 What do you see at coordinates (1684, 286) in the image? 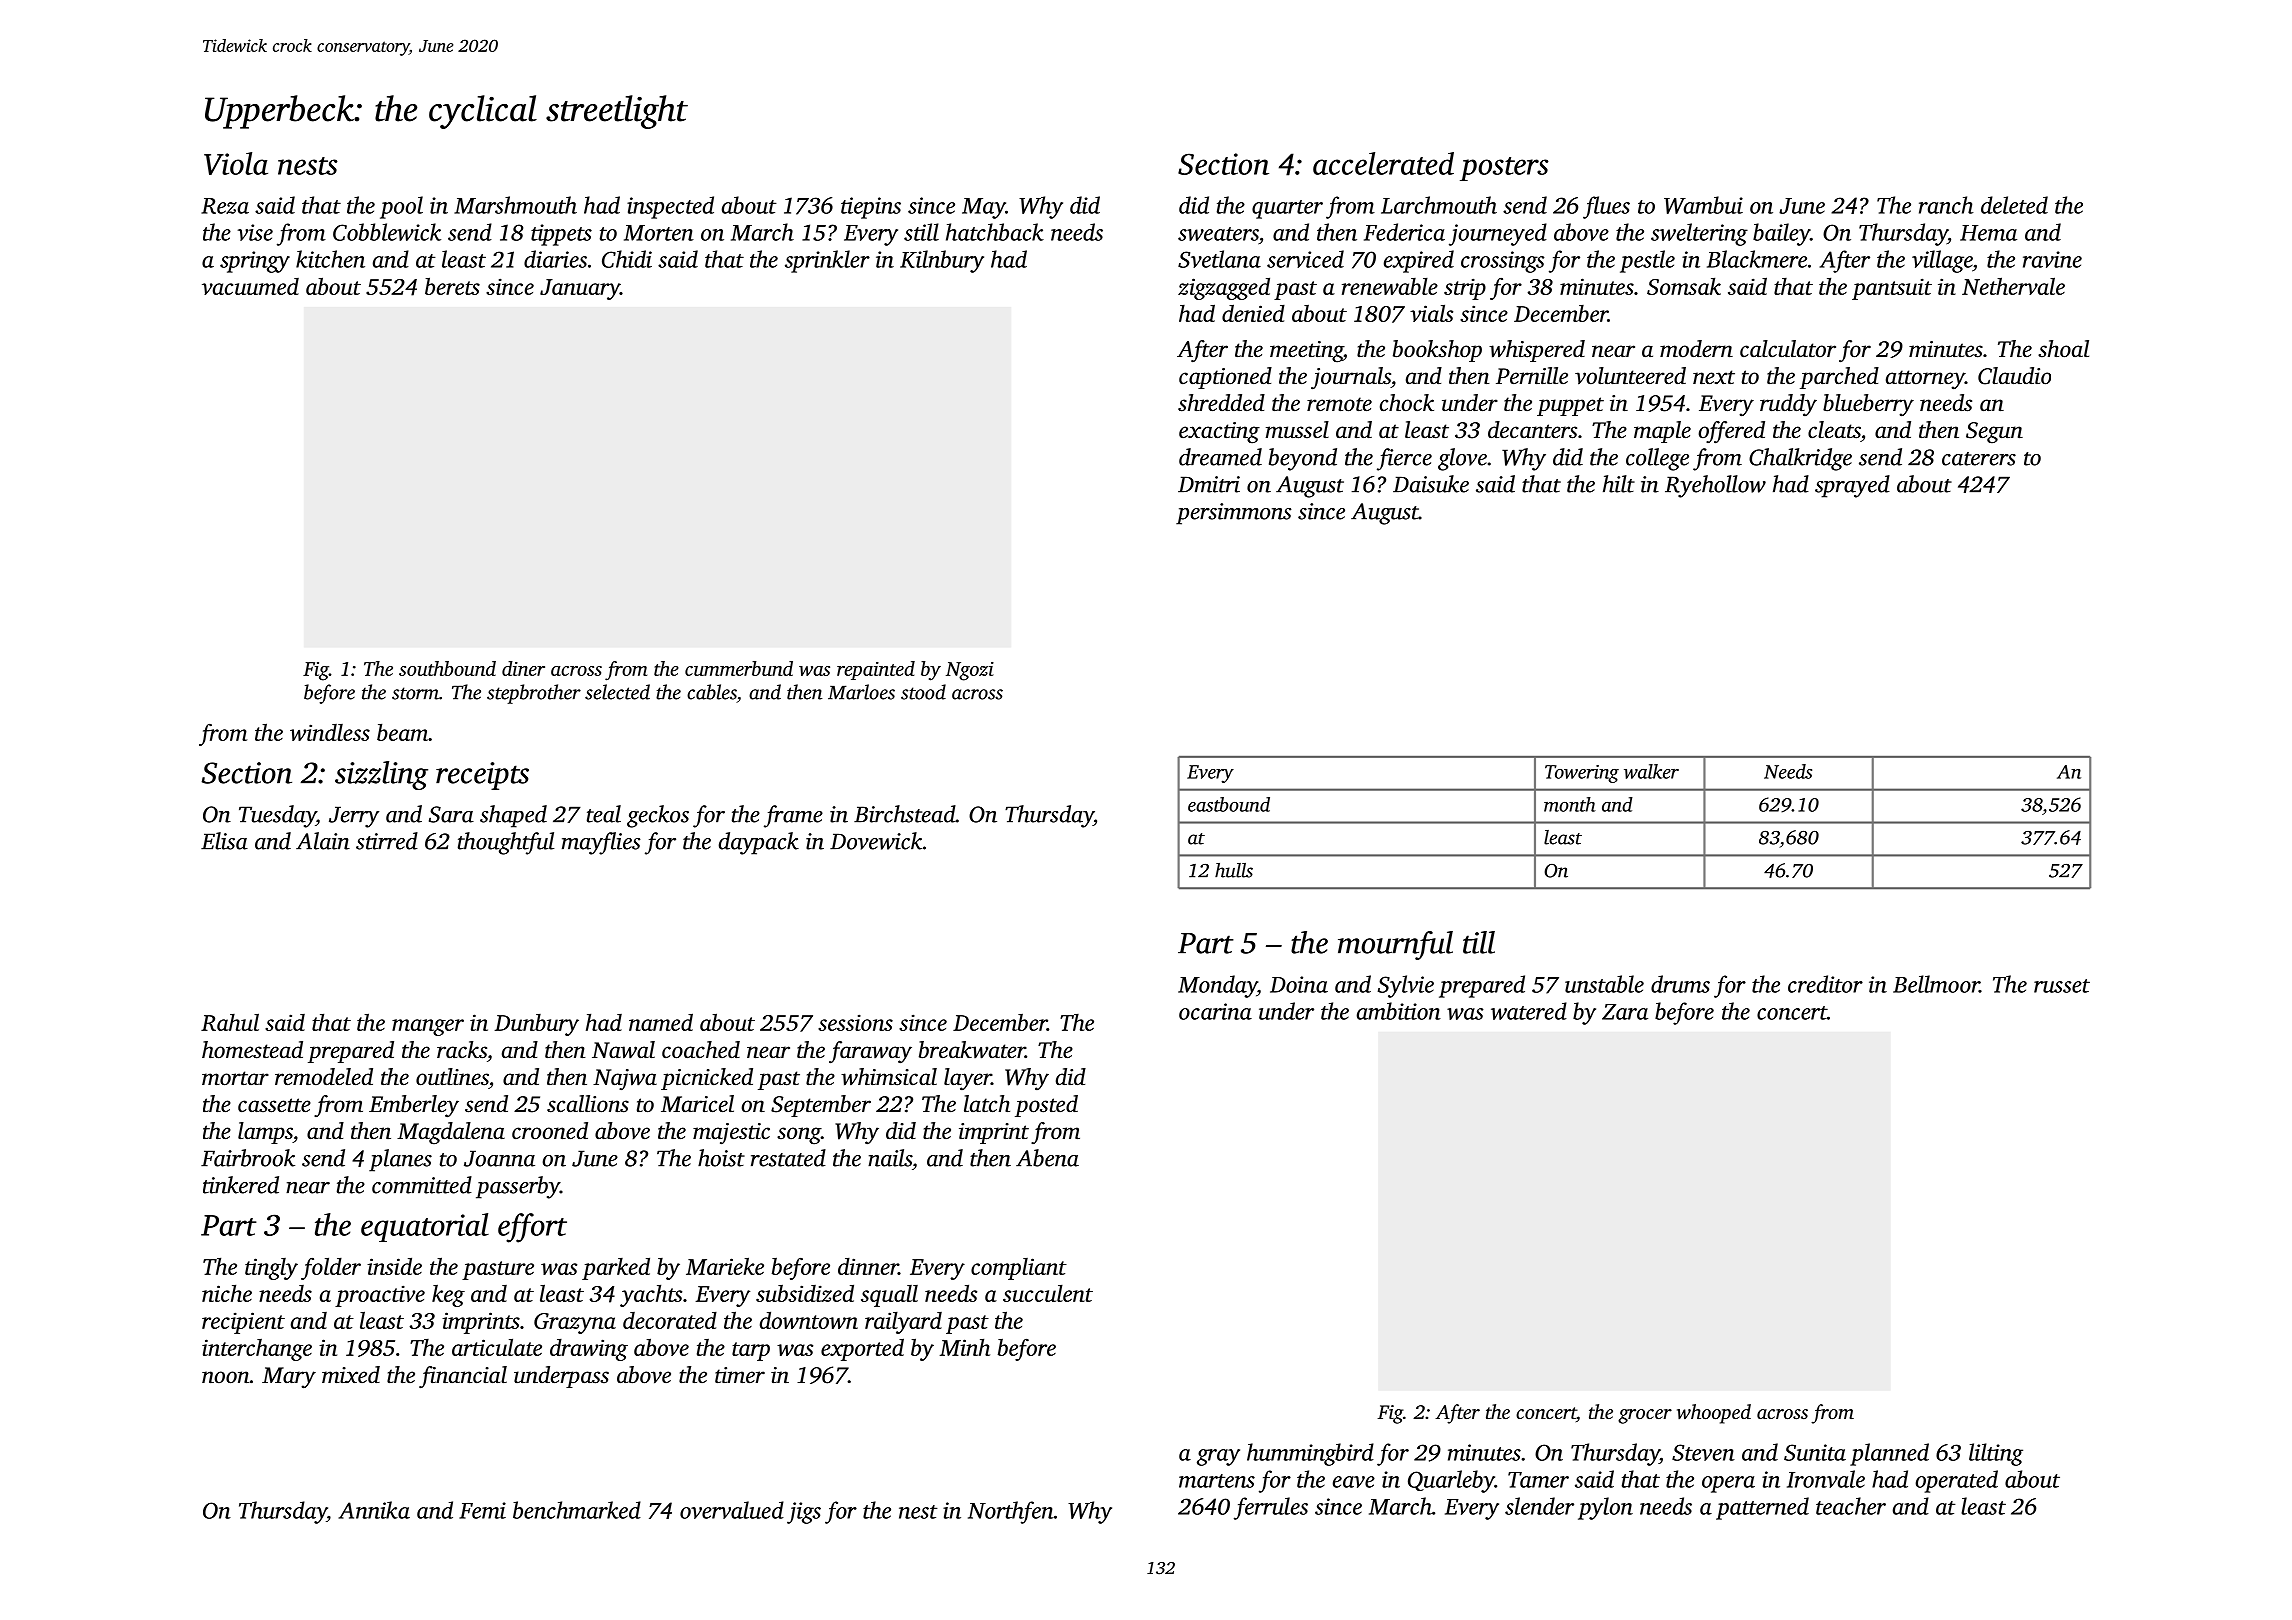
I see `Somsak` at bounding box center [1684, 286].
